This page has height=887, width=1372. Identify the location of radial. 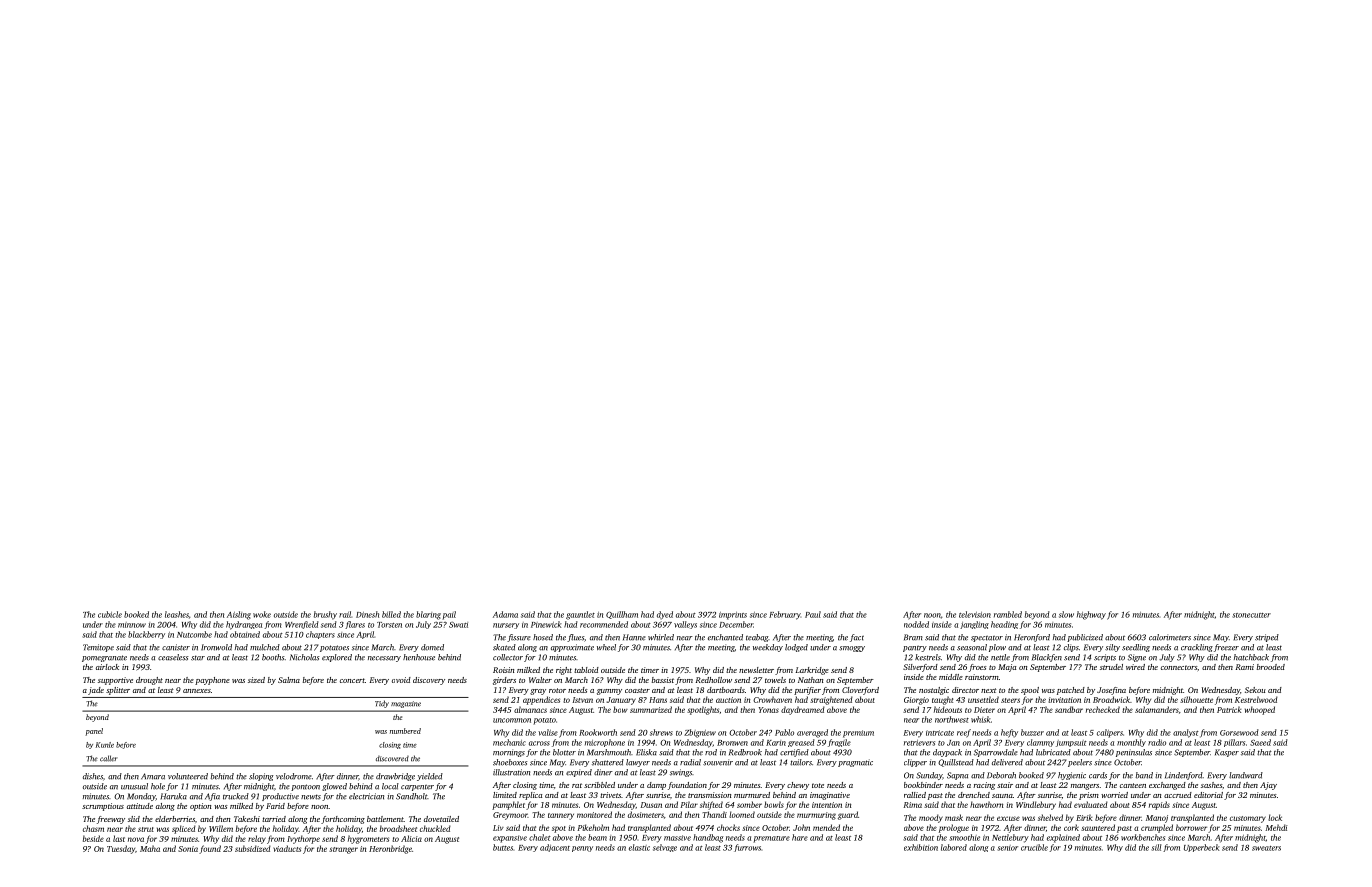
(690, 762).
